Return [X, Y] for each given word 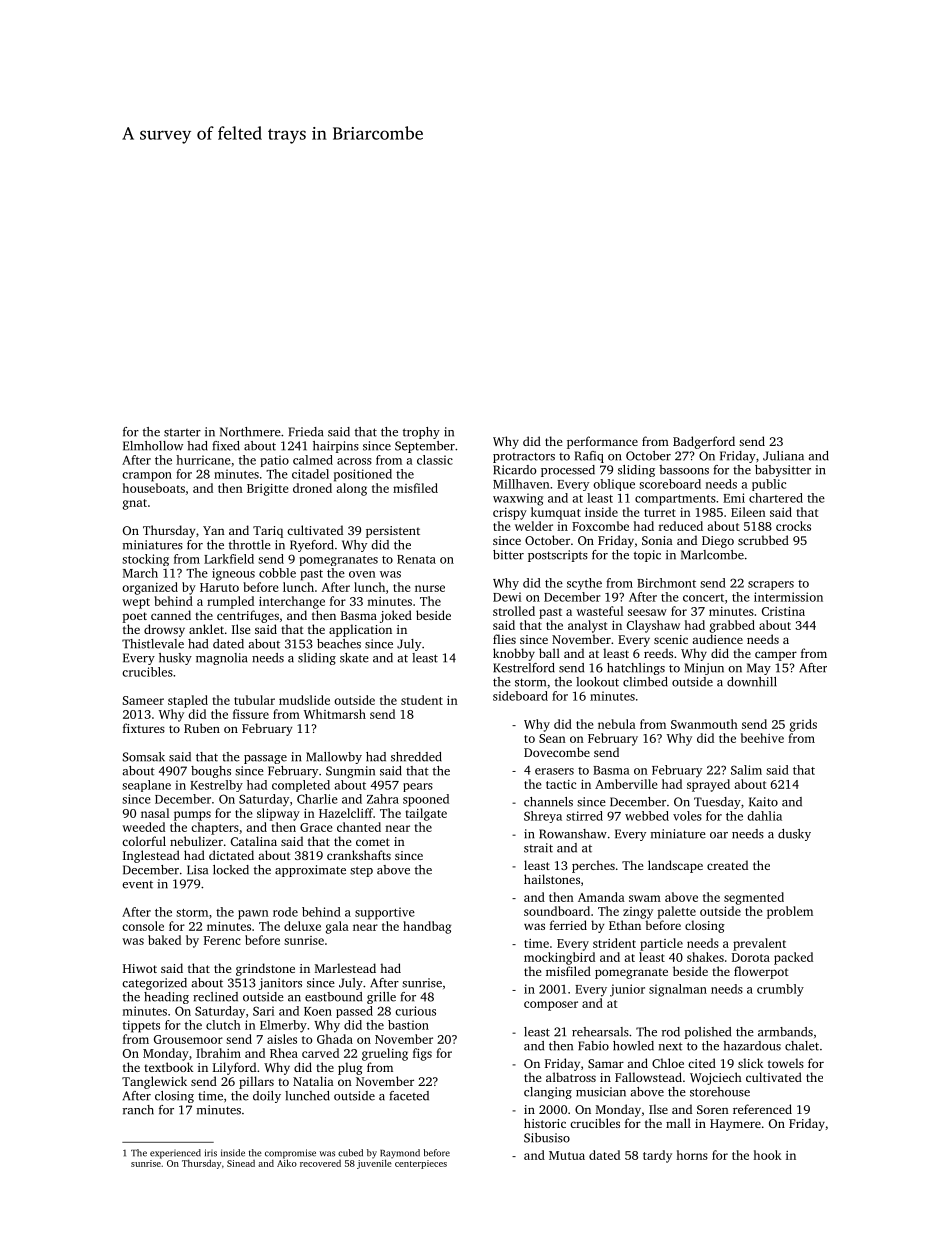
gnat [135, 504]
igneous [233, 574]
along [351, 489]
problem [790, 912]
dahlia [764, 816]
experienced [175, 1154]
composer [551, 1006]
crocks [793, 526]
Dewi [507, 597]
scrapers [771, 585]
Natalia [313, 1081]
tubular [254, 700]
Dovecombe [557, 752]
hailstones [552, 879]
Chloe [668, 1063]
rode [285, 912]
